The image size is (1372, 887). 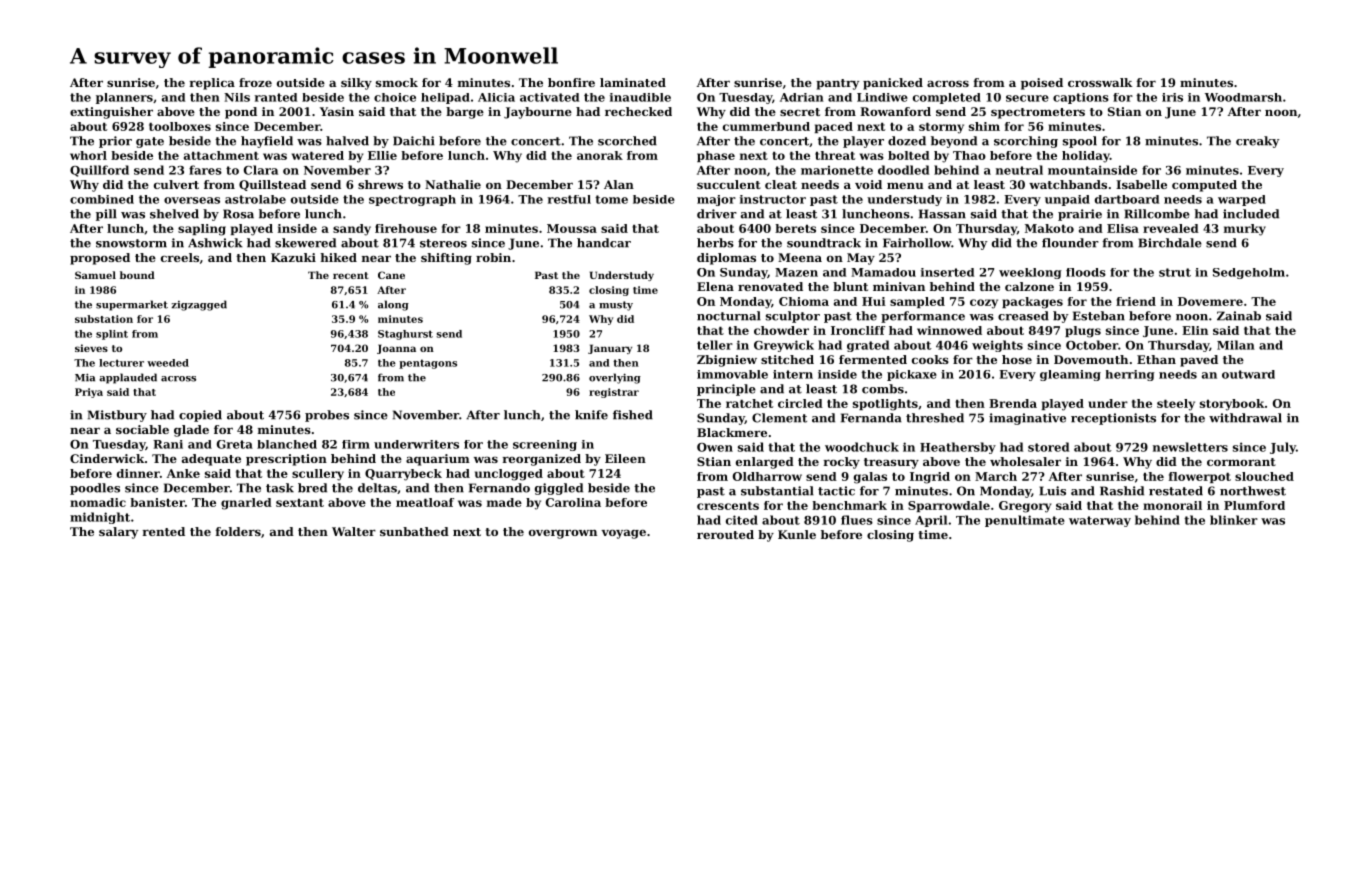 I want to click on bonfire, so click(x=571, y=82).
